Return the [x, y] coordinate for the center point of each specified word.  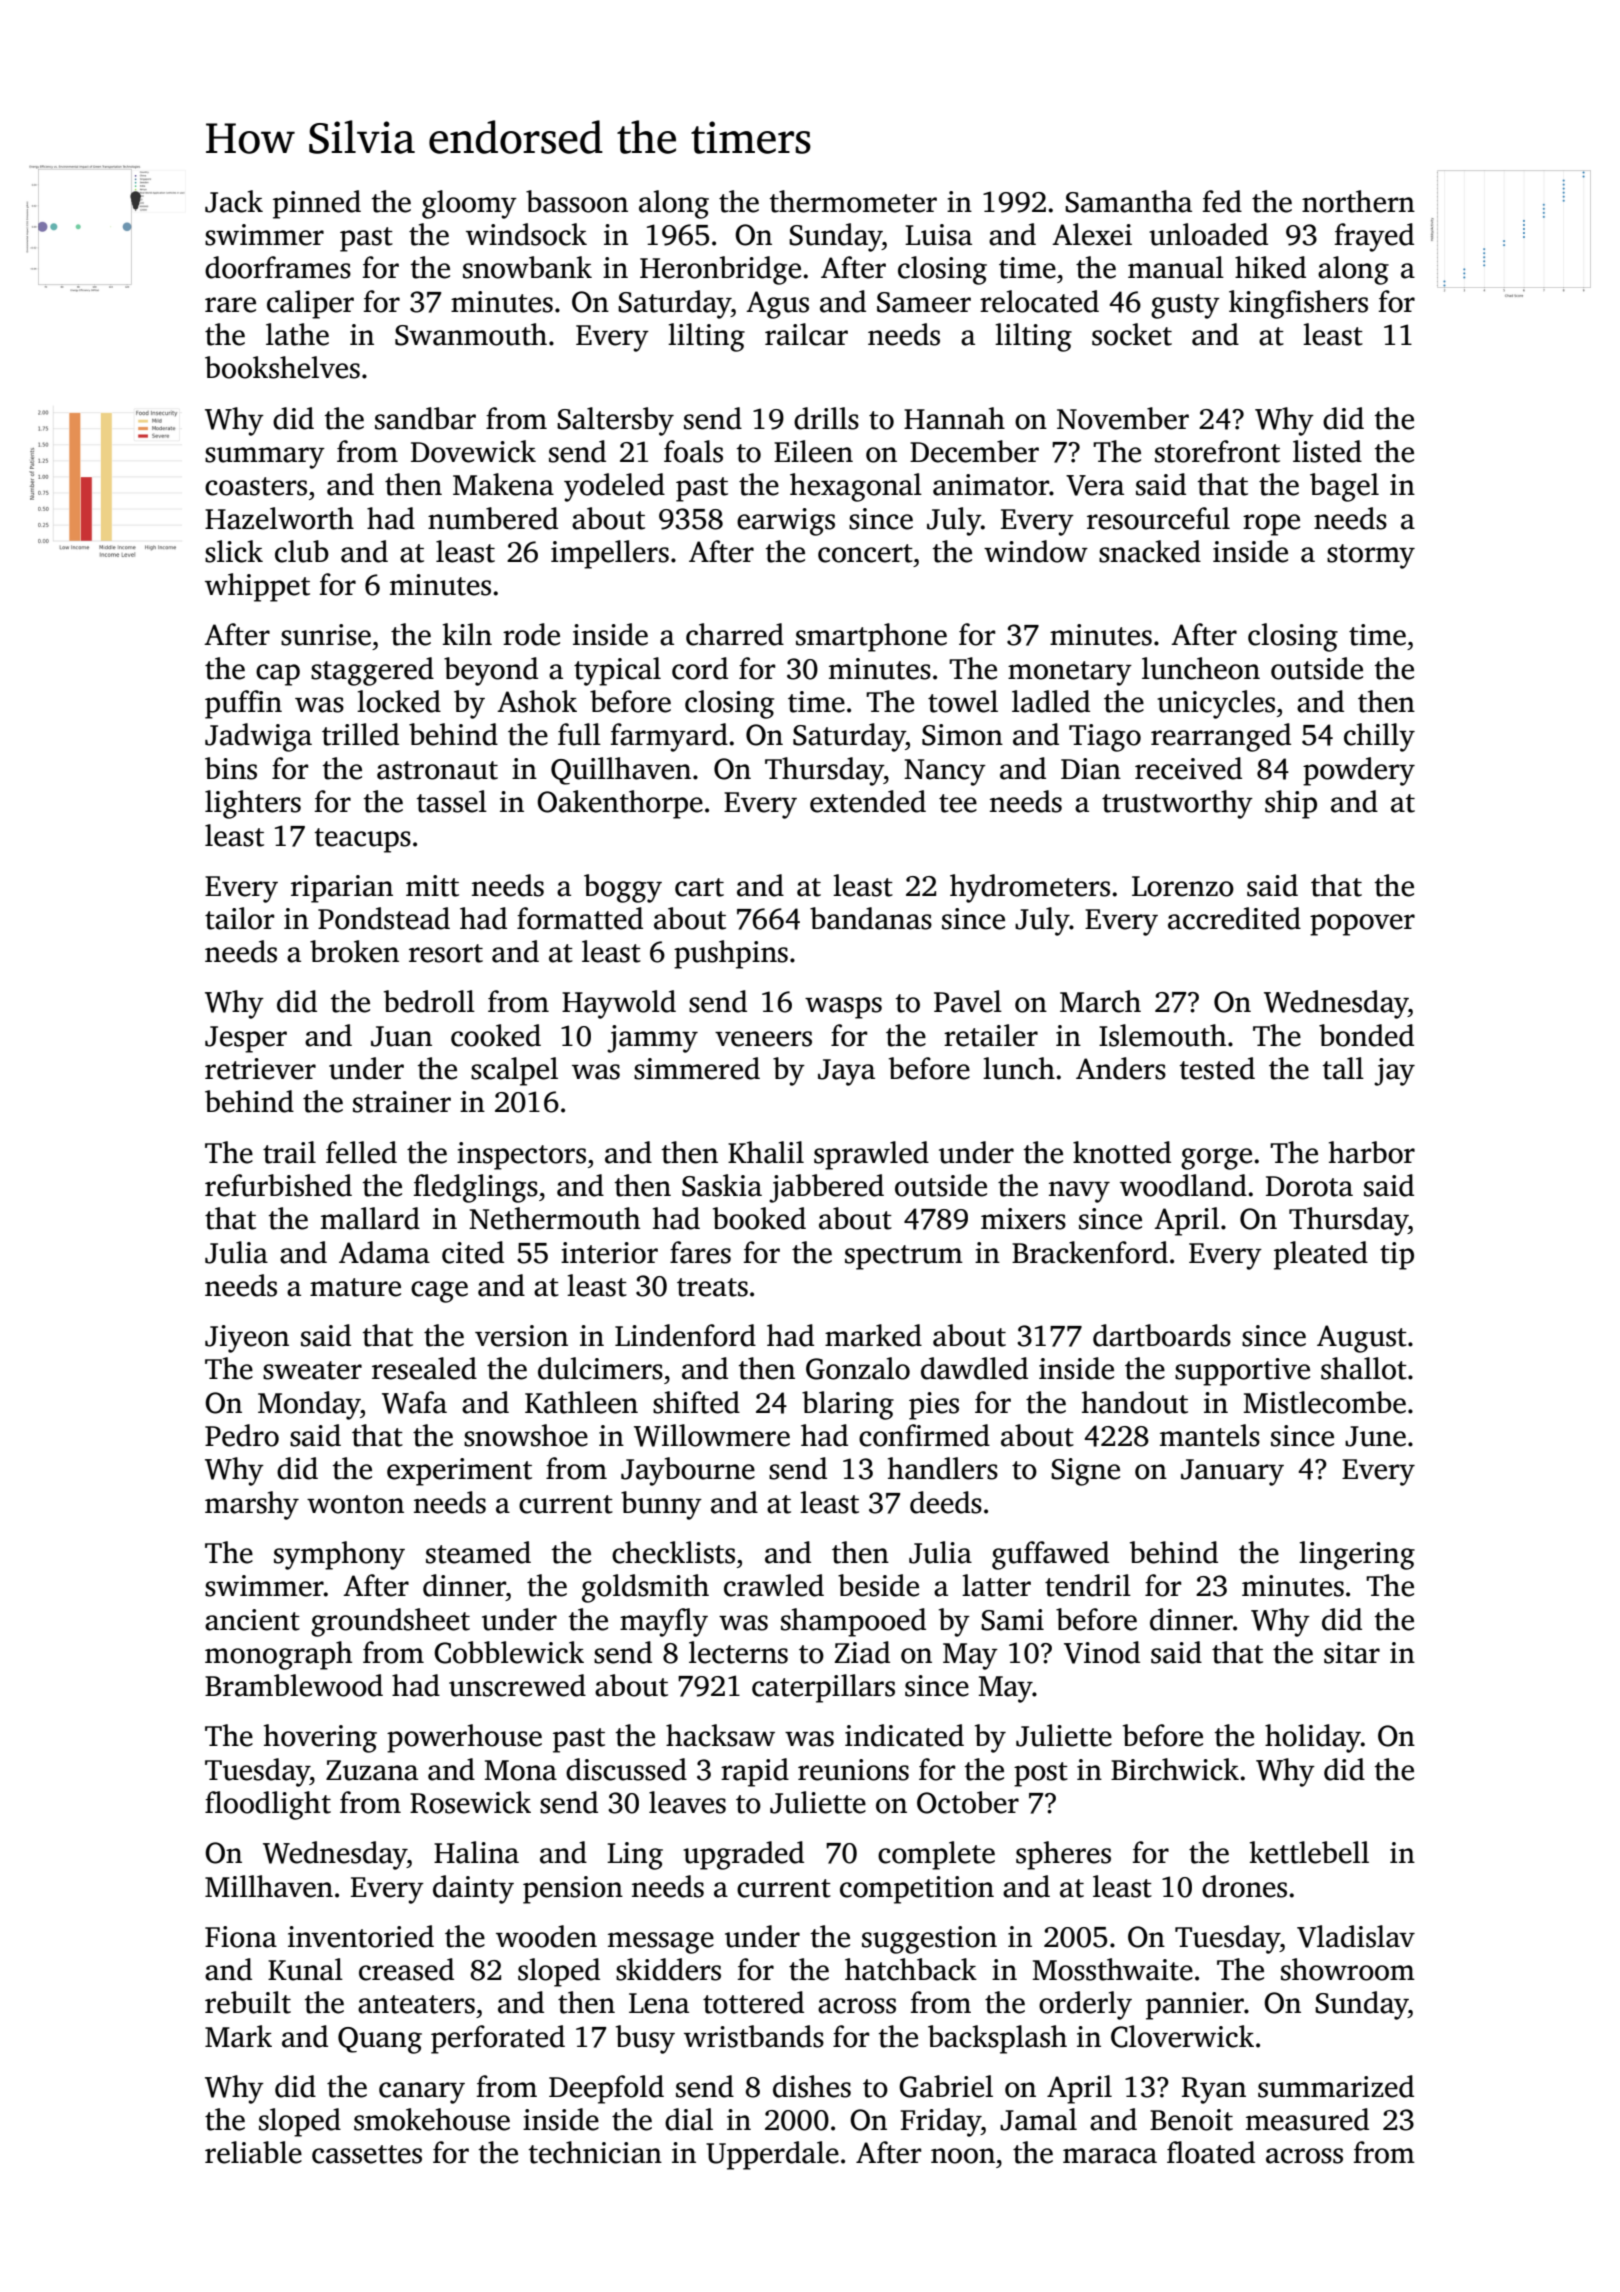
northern [1358, 201]
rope [1271, 525]
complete [936, 1855]
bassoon [577, 201]
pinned [317, 204]
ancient [252, 1620]
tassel [451, 801]
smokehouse [432, 2119]
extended [868, 801]
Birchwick [1175, 1769]
